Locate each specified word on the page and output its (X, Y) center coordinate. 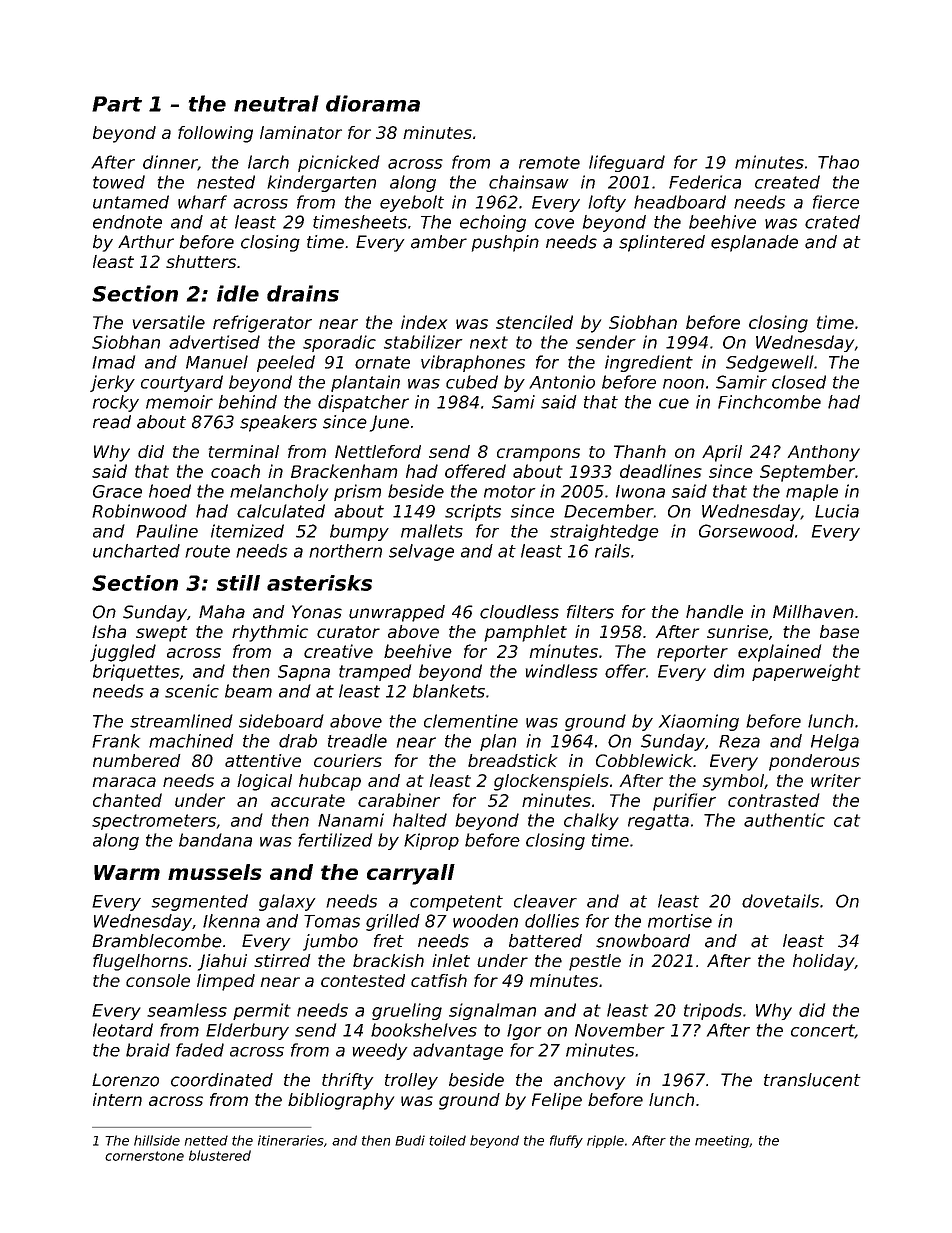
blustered (220, 1155)
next (489, 342)
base (839, 631)
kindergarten (321, 183)
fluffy (566, 1141)
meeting (722, 1141)
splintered (662, 243)
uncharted (136, 551)
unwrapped (397, 613)
